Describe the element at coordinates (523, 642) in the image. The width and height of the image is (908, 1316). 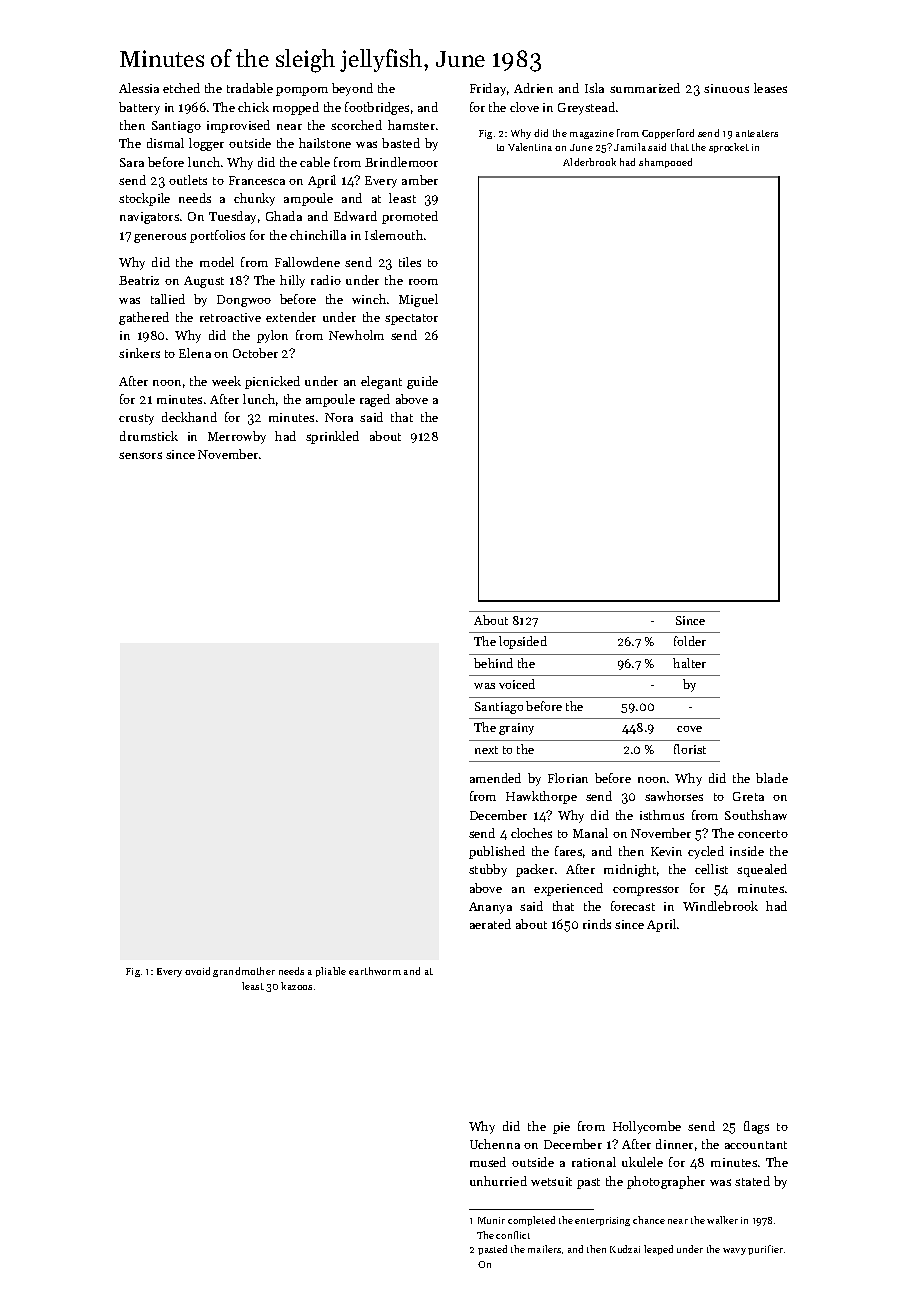
I see `lopsided` at that location.
